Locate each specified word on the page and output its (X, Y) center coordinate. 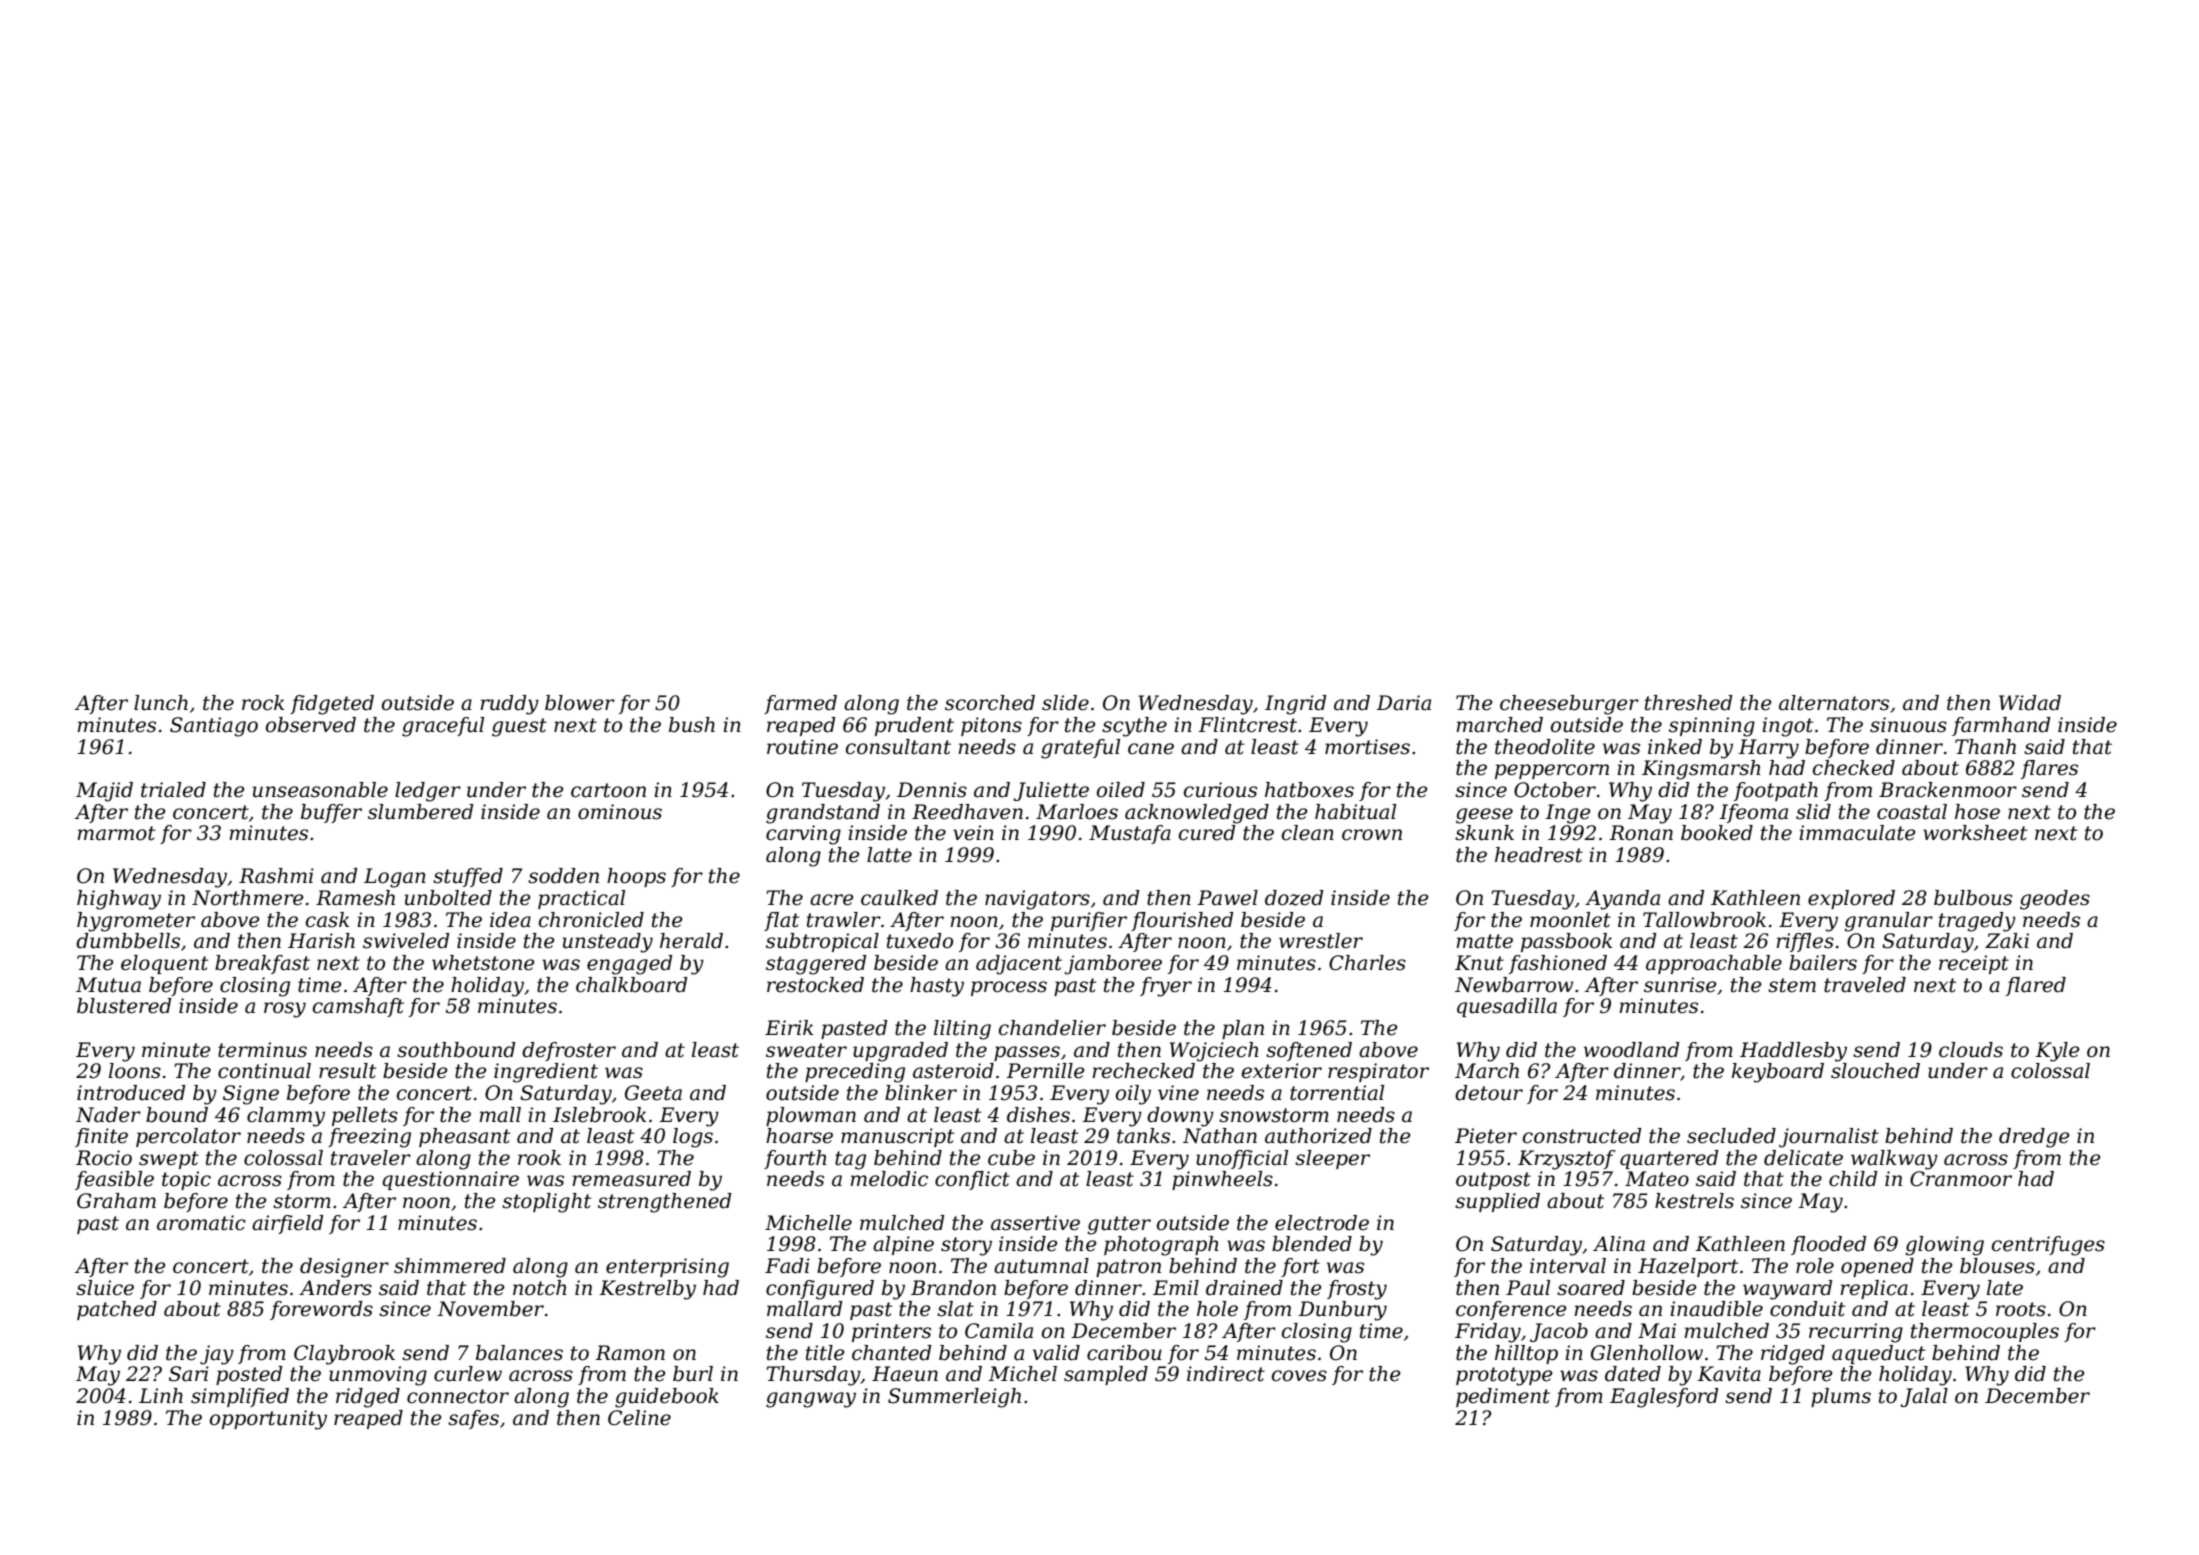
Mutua (108, 985)
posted (249, 1375)
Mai (1657, 1331)
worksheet (1975, 833)
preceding (855, 1073)
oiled (1121, 790)
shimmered (450, 1266)
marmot (116, 833)
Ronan (1641, 833)
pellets (365, 1116)
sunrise (1680, 985)
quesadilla (1507, 1007)
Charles (1367, 963)
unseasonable (320, 790)
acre (831, 900)
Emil (1176, 1287)
